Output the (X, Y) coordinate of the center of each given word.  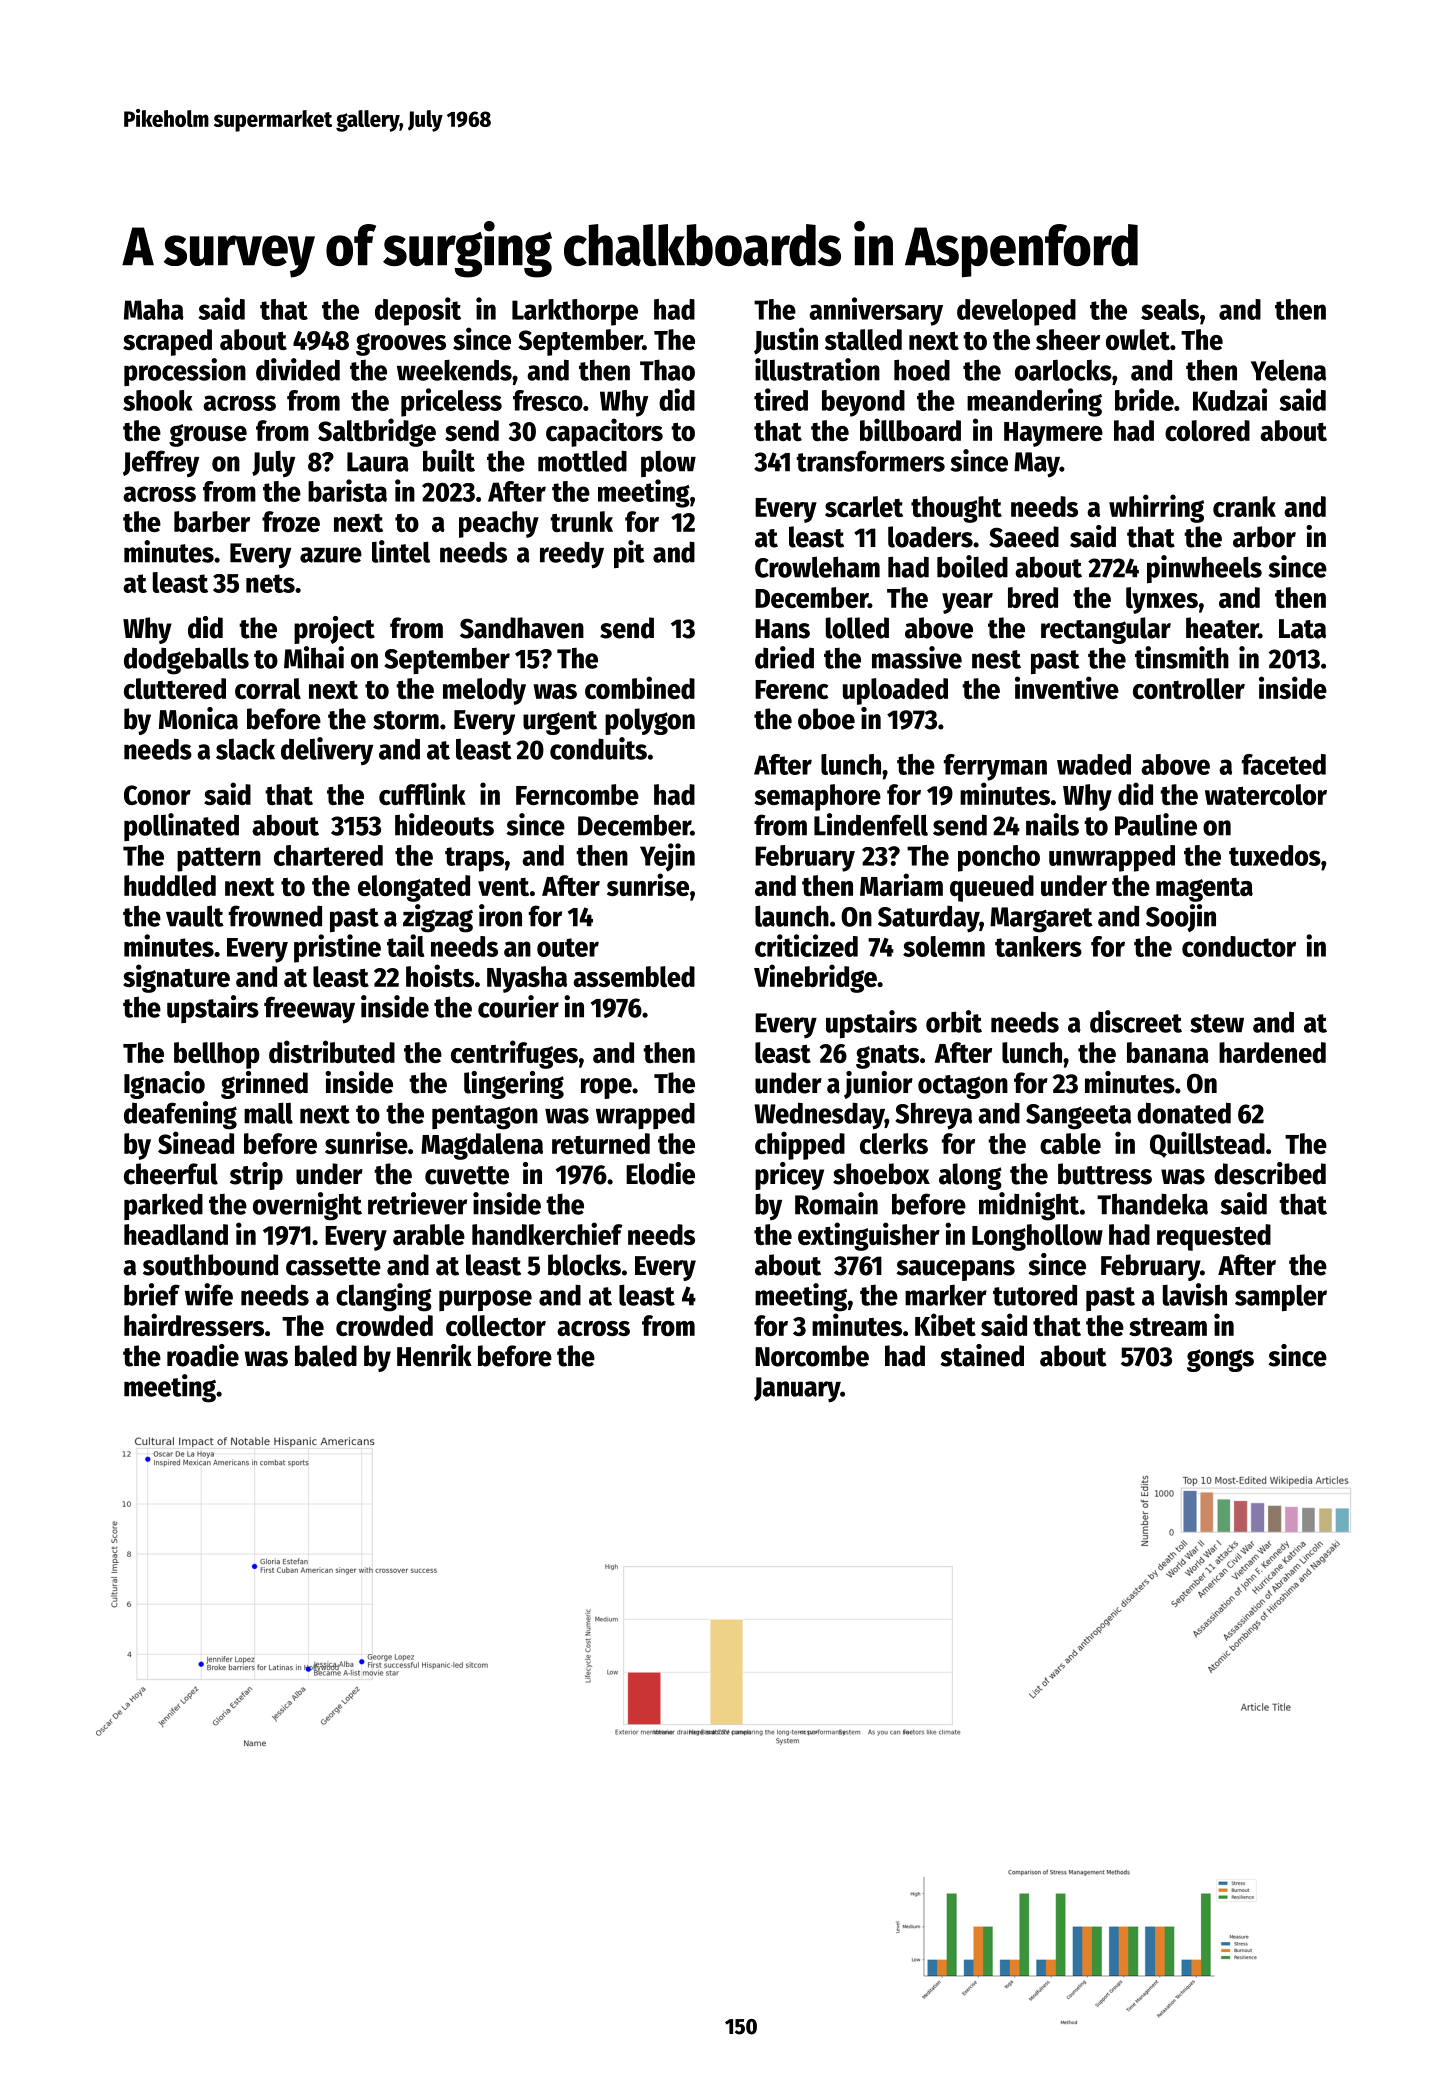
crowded (384, 1325)
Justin (786, 341)
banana (1168, 1052)
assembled (634, 976)
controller (1189, 688)
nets (270, 583)
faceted (1284, 764)
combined (640, 687)
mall (268, 1113)
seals (1170, 309)
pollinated (181, 827)
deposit (418, 311)
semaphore (818, 797)
